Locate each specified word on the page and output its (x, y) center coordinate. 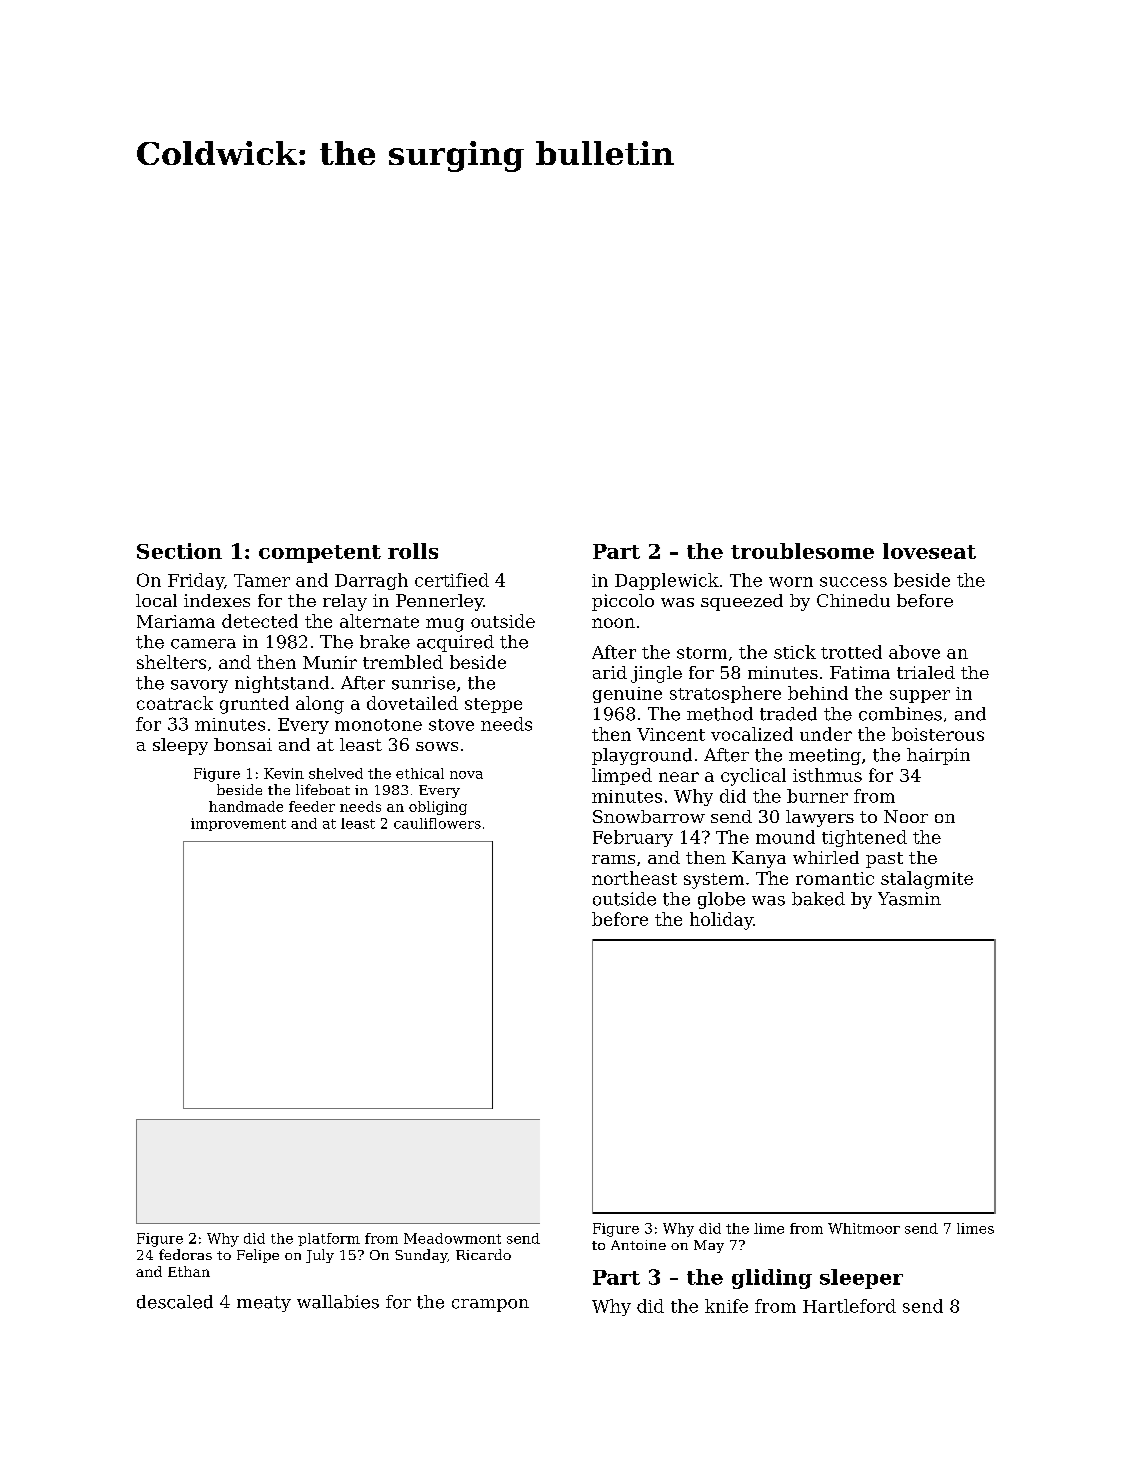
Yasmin (909, 899)
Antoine (638, 1245)
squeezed (742, 602)
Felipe (258, 1256)
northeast (634, 878)
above (914, 652)
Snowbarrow (649, 816)
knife (726, 1306)
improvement (238, 824)
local (156, 600)
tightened (864, 838)
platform (329, 1239)
